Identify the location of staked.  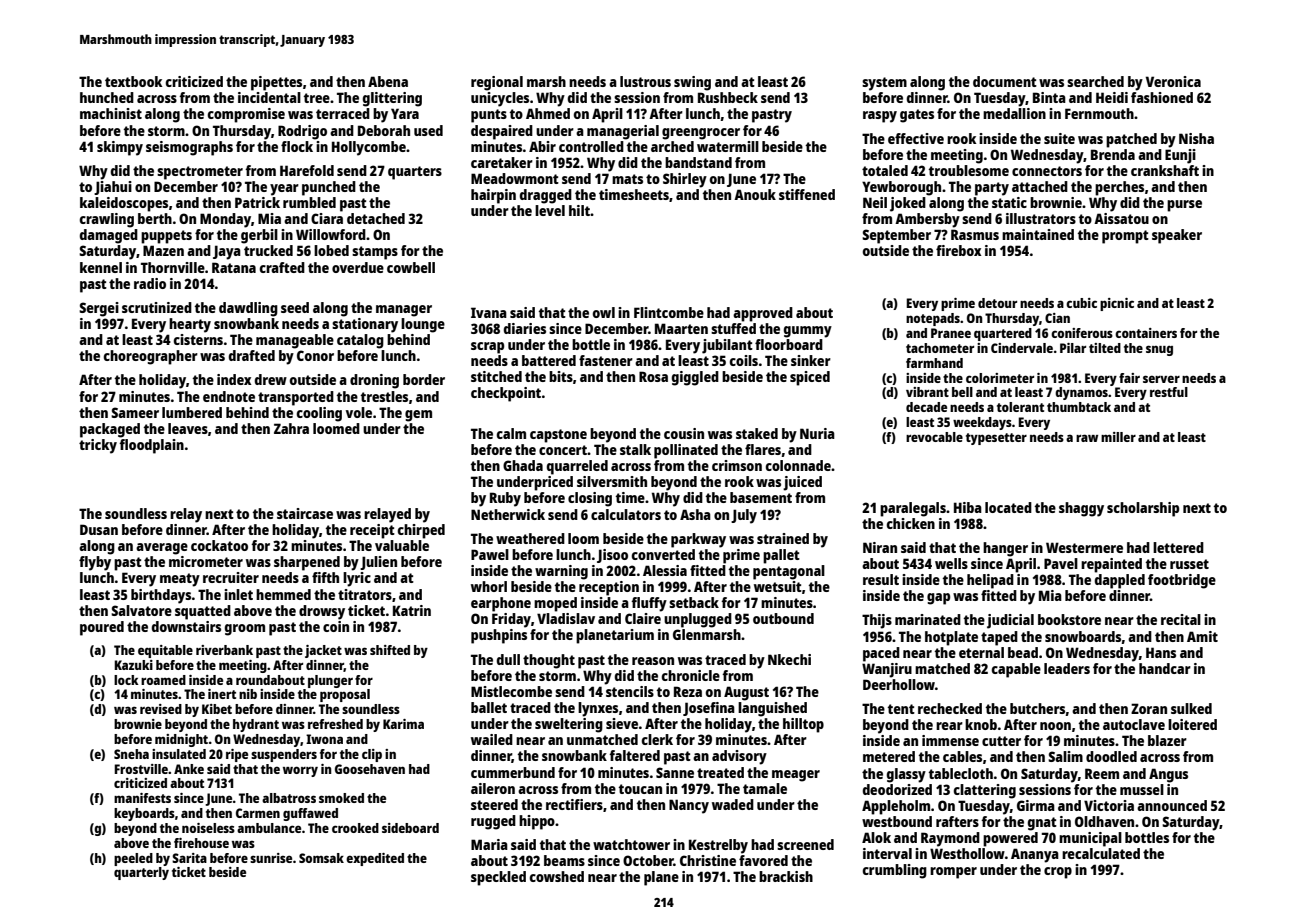
(757, 433).
